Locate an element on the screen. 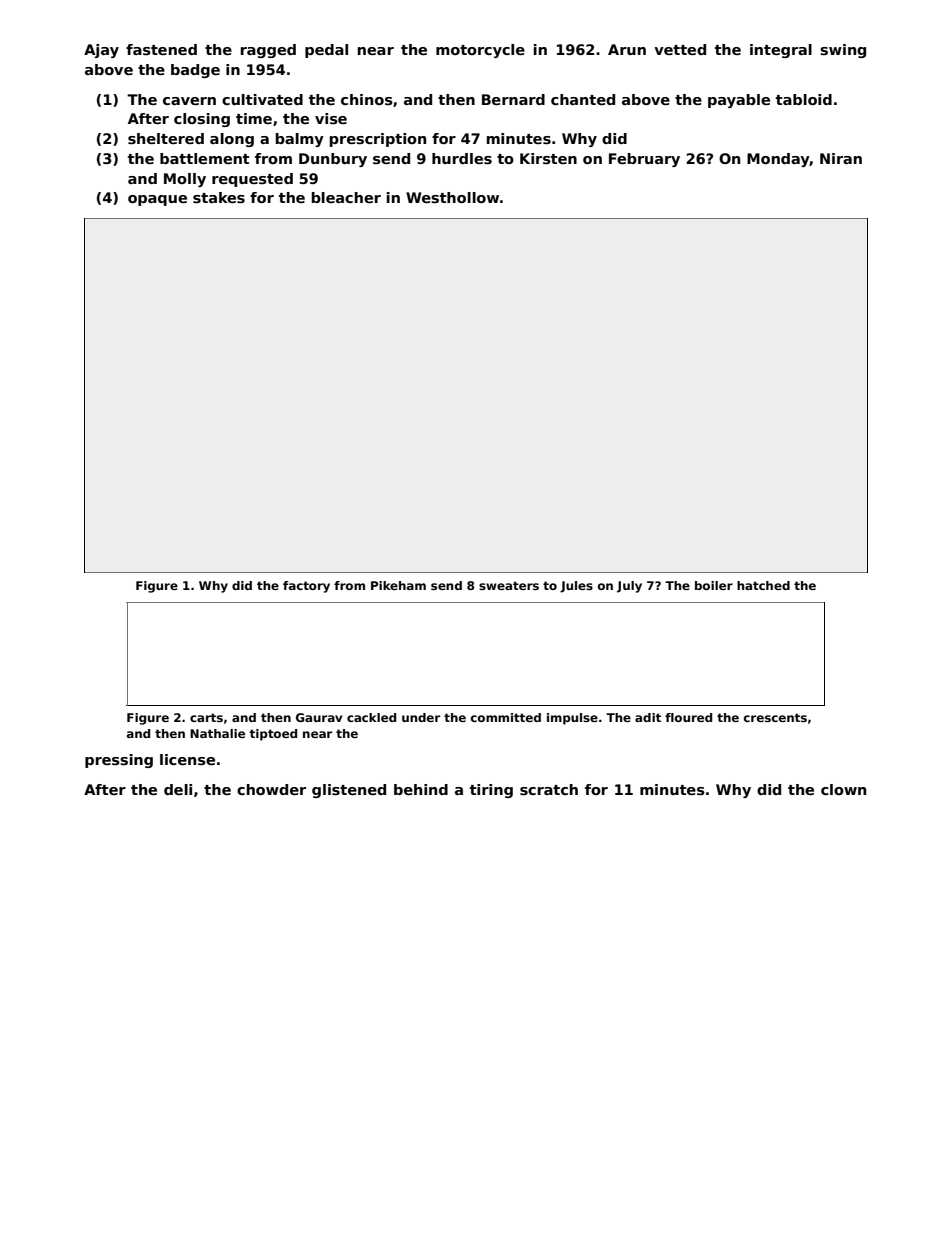 This screenshot has width=952, height=1233. deli is located at coordinates (178, 789).
